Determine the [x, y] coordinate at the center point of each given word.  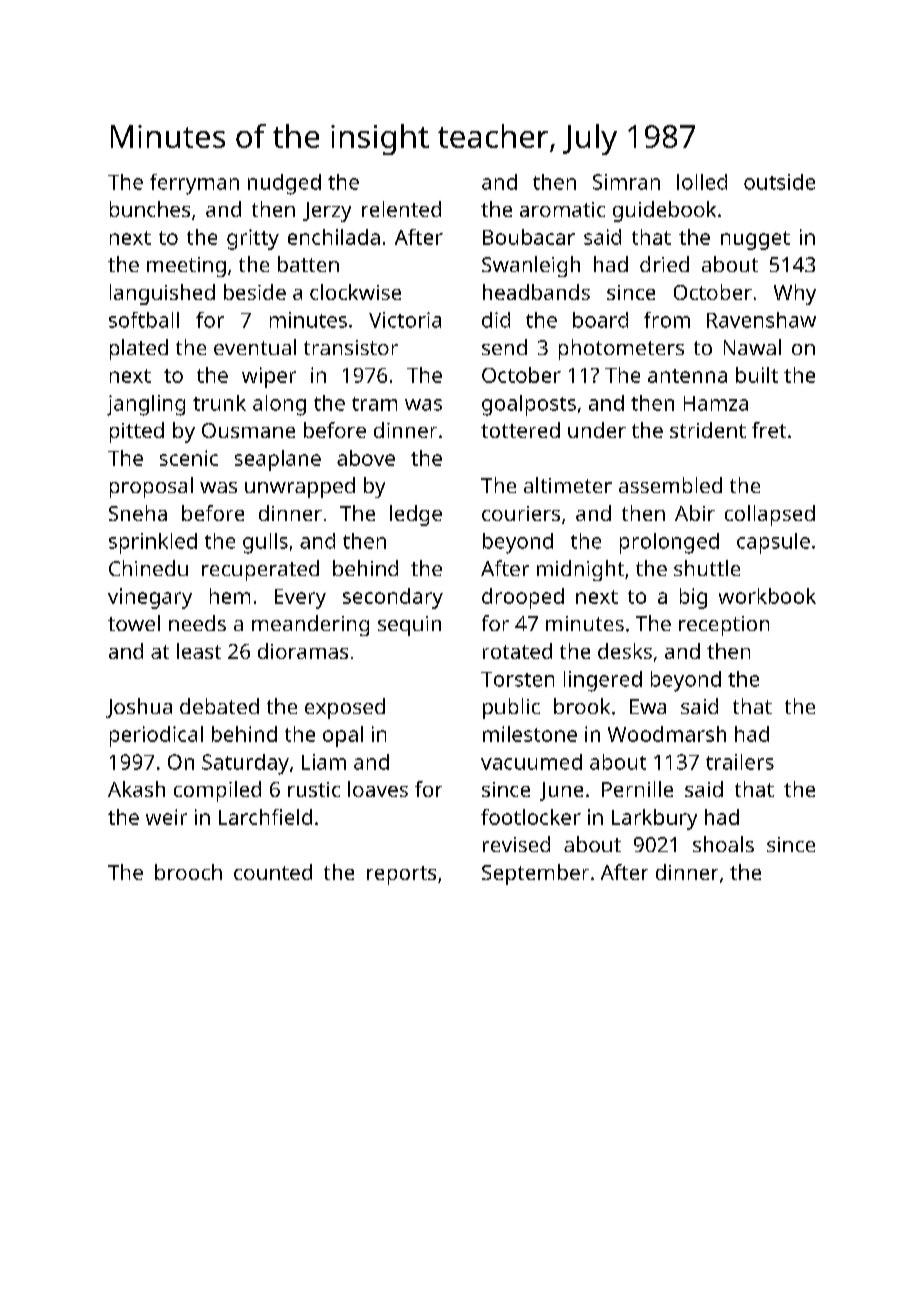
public [511, 708]
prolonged [669, 543]
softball [144, 320]
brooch [188, 872]
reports [401, 875]
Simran [626, 182]
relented [401, 209]
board [600, 320]
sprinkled [153, 543]
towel [134, 623]
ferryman [194, 184]
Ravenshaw [761, 320]
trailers [740, 762]
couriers [521, 513]
